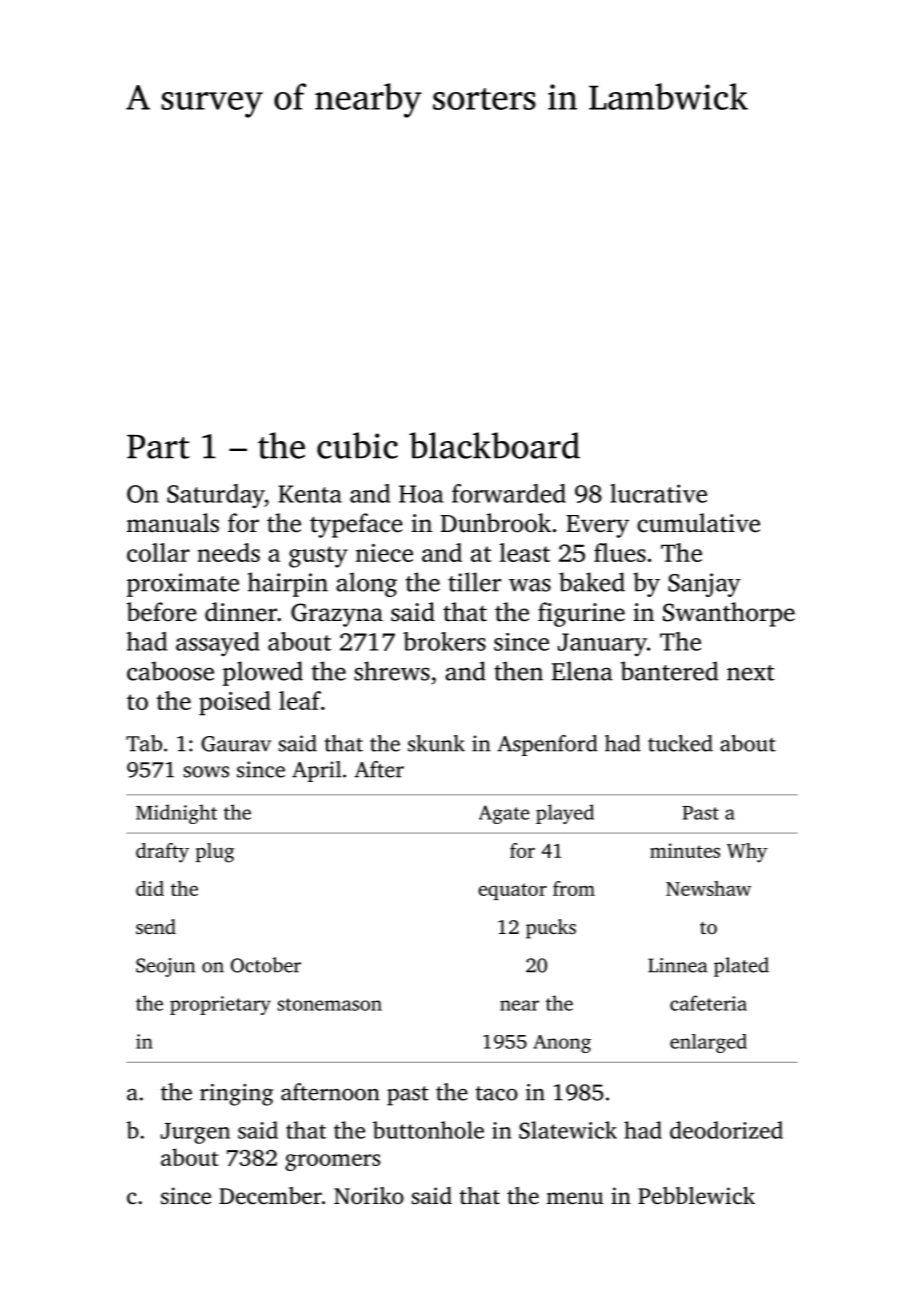 The height and width of the screenshot is (1311, 924). I want to click on Anong, so click(562, 1044).
